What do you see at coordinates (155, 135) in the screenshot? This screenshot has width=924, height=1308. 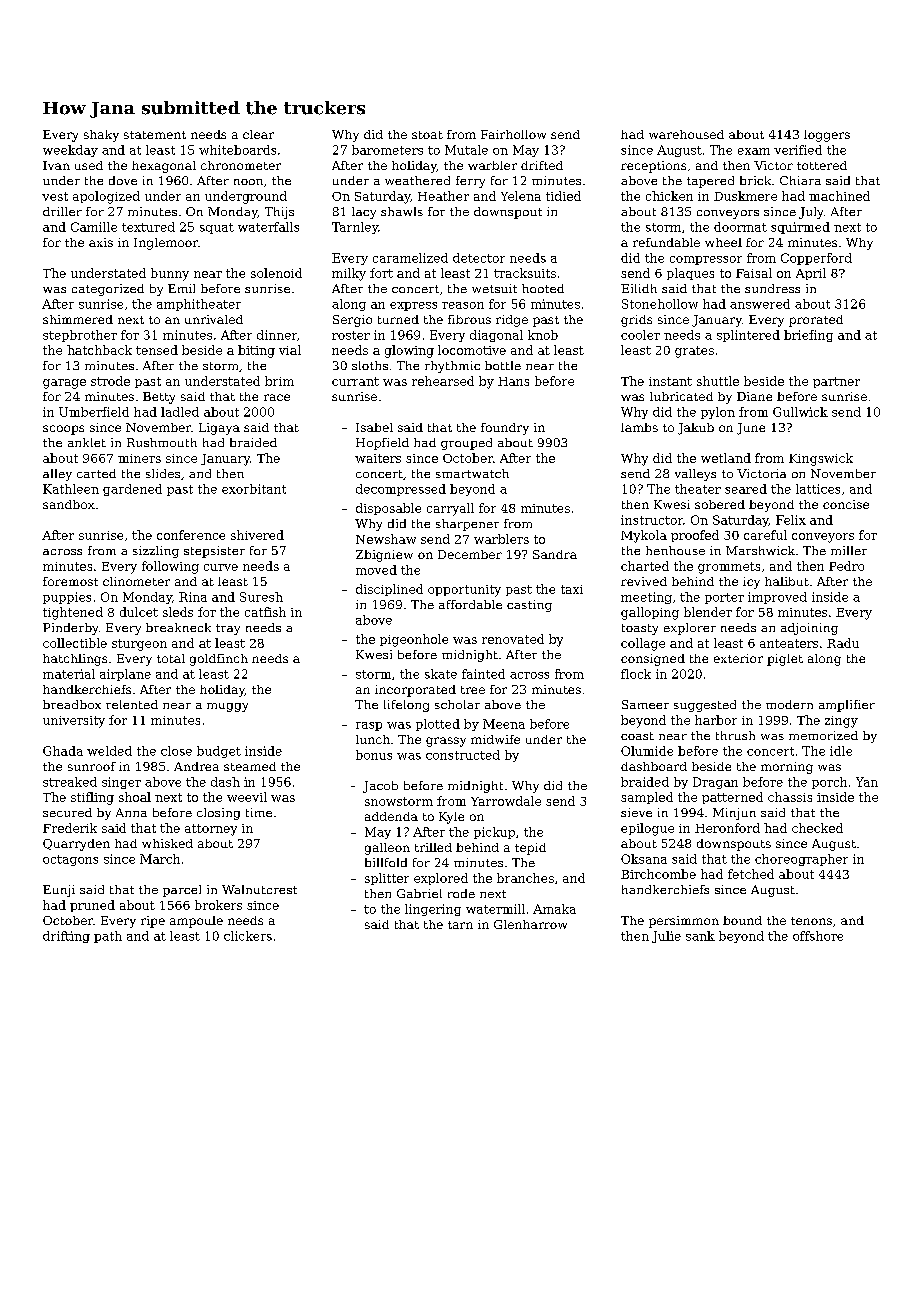 I see `statement` at bounding box center [155, 135].
